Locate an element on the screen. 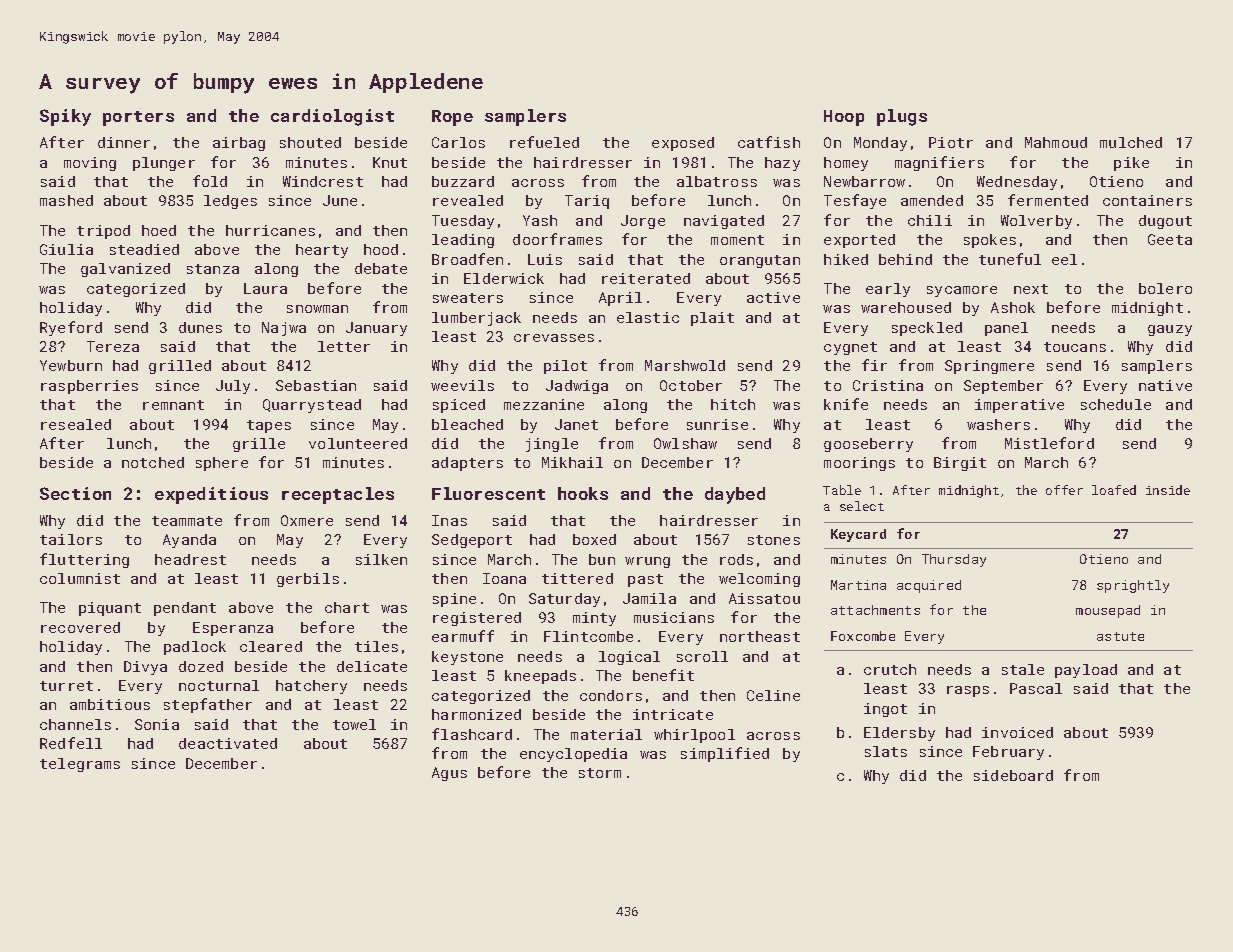 The width and height of the screenshot is (1233, 952). simplified is located at coordinates (725, 754).
